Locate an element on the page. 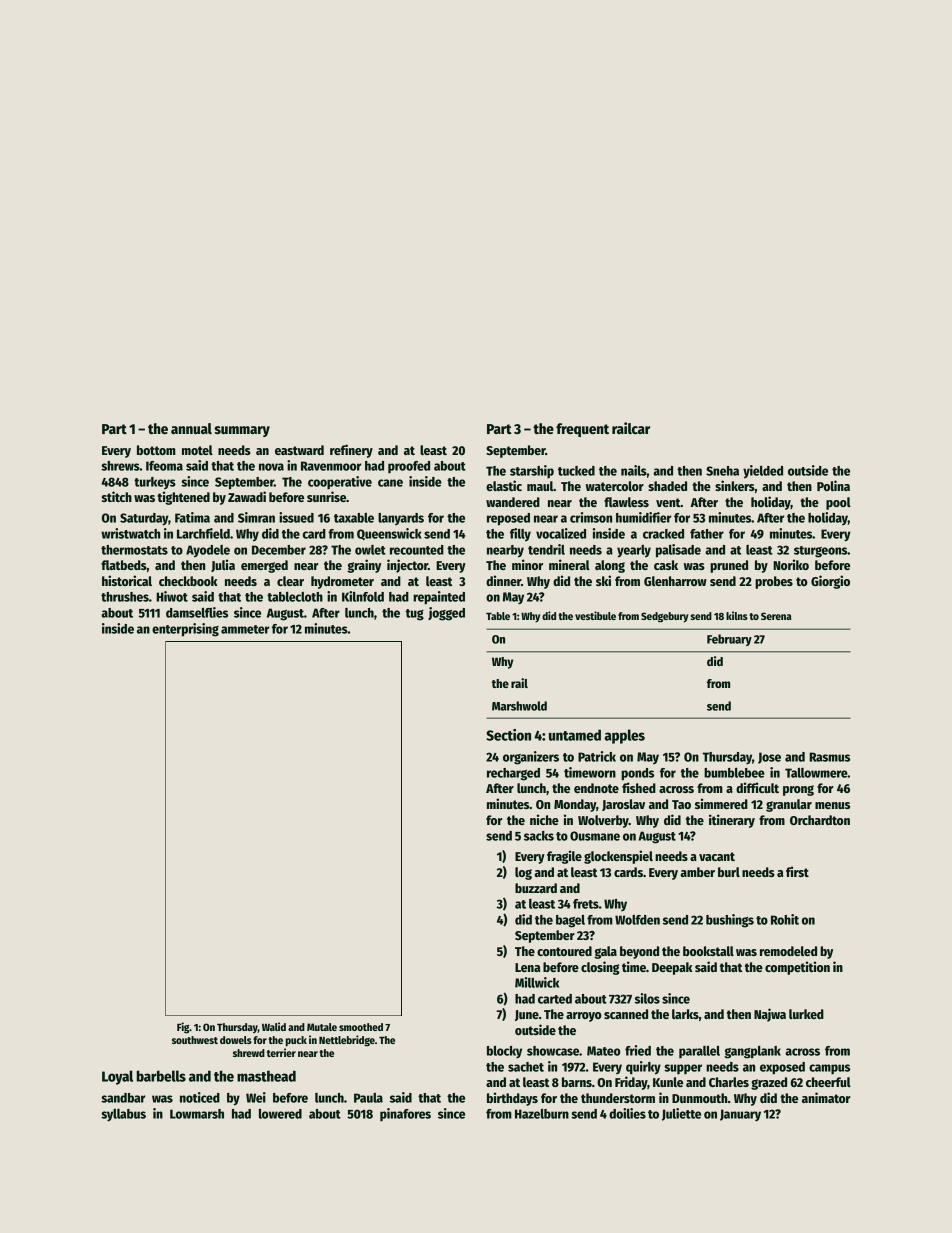 Image resolution: width=952 pixels, height=1233 pixels. Fig is located at coordinates (183, 1028).
